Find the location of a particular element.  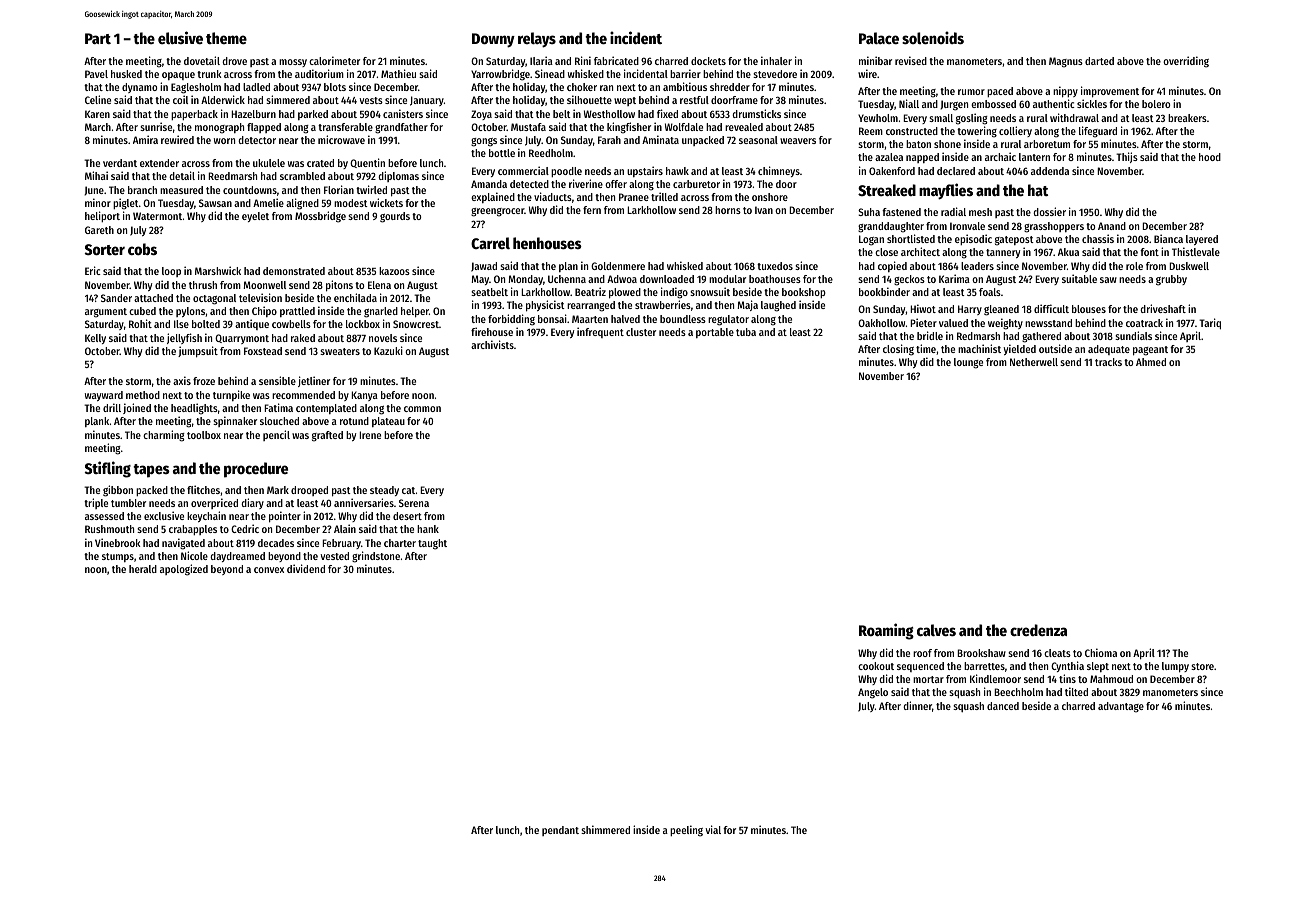

Westhollow is located at coordinates (609, 114).
